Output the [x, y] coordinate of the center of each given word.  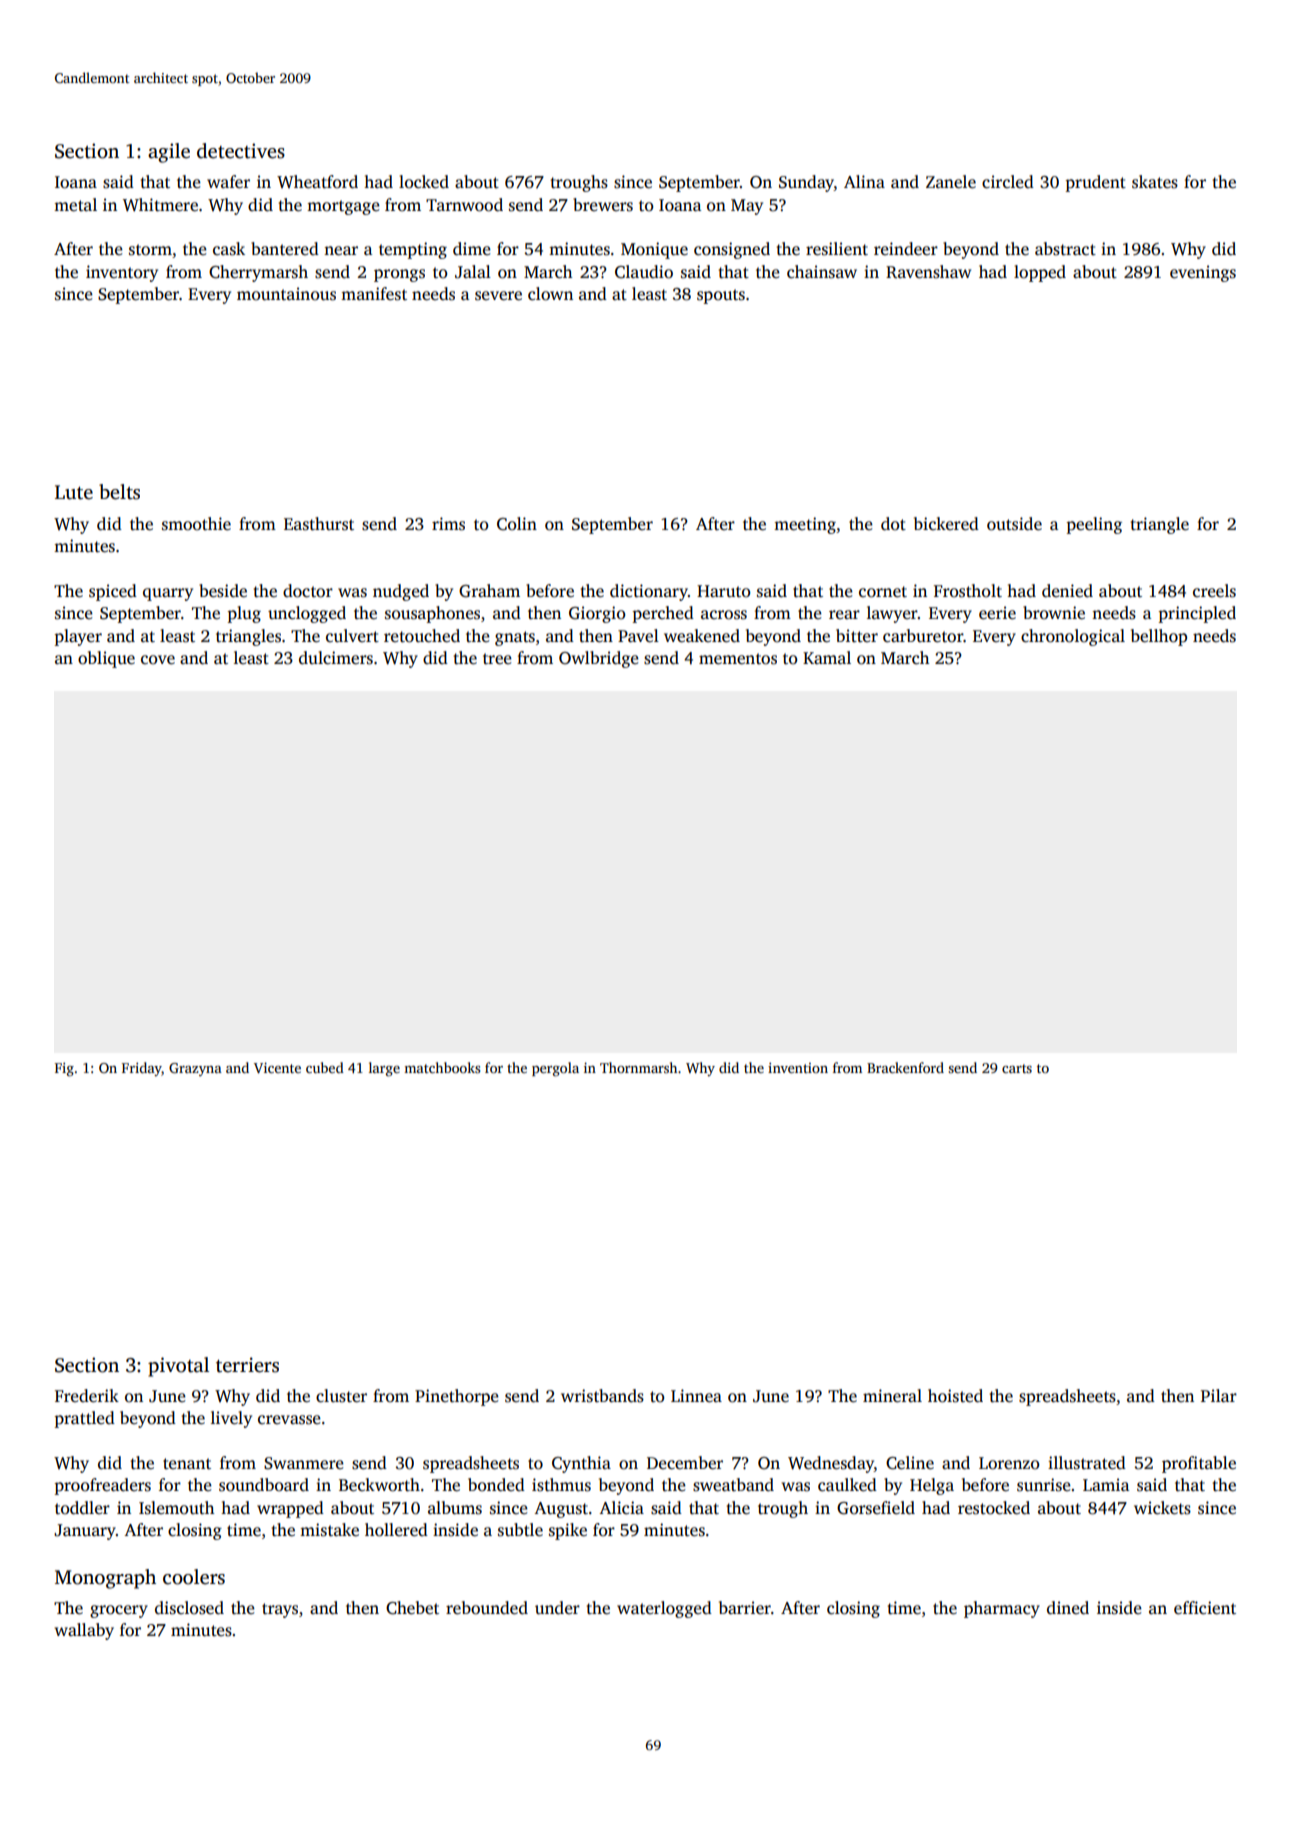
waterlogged [664, 1609]
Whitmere [160, 205]
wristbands [602, 1396]
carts [1017, 1068]
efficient [1205, 1608]
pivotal [178, 1367]
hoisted [955, 1396]
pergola [555, 1069]
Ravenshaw [928, 272]
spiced [113, 592]
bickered [946, 524]
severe [498, 296]
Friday [142, 1069]
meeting [805, 525]
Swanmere [304, 1463]
